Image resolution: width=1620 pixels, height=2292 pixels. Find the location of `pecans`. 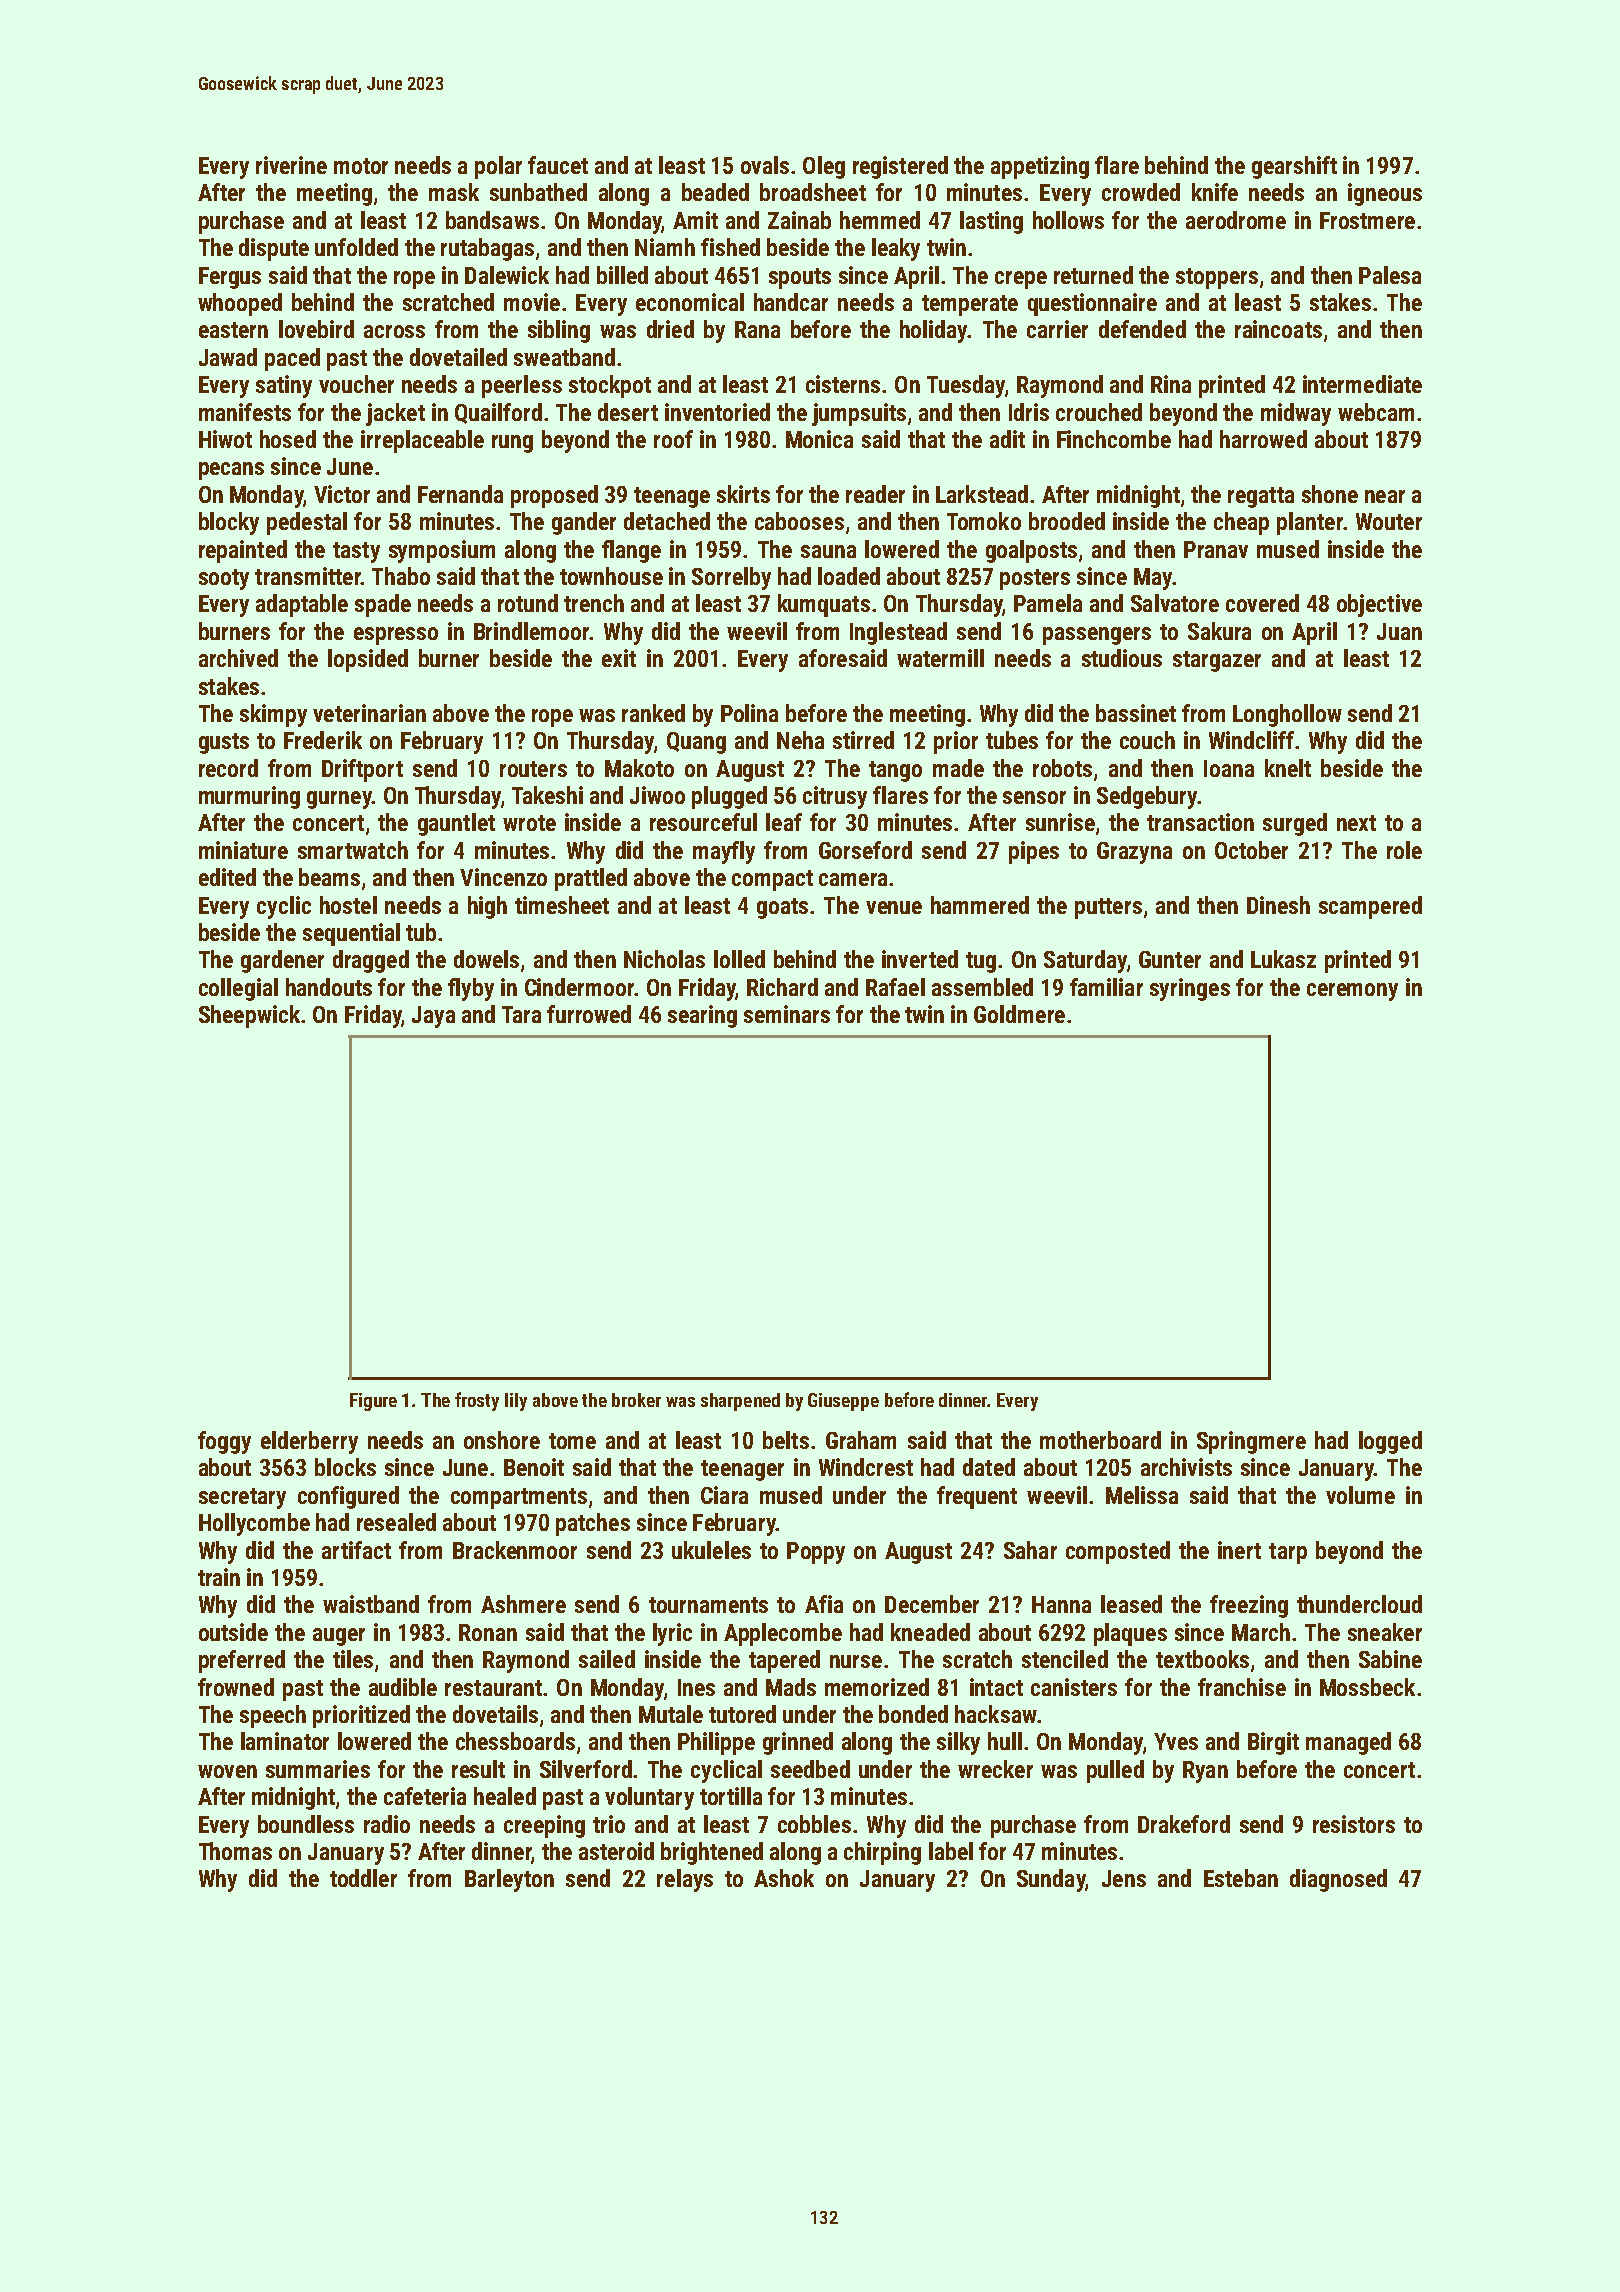

pecans is located at coordinates (231, 471).
